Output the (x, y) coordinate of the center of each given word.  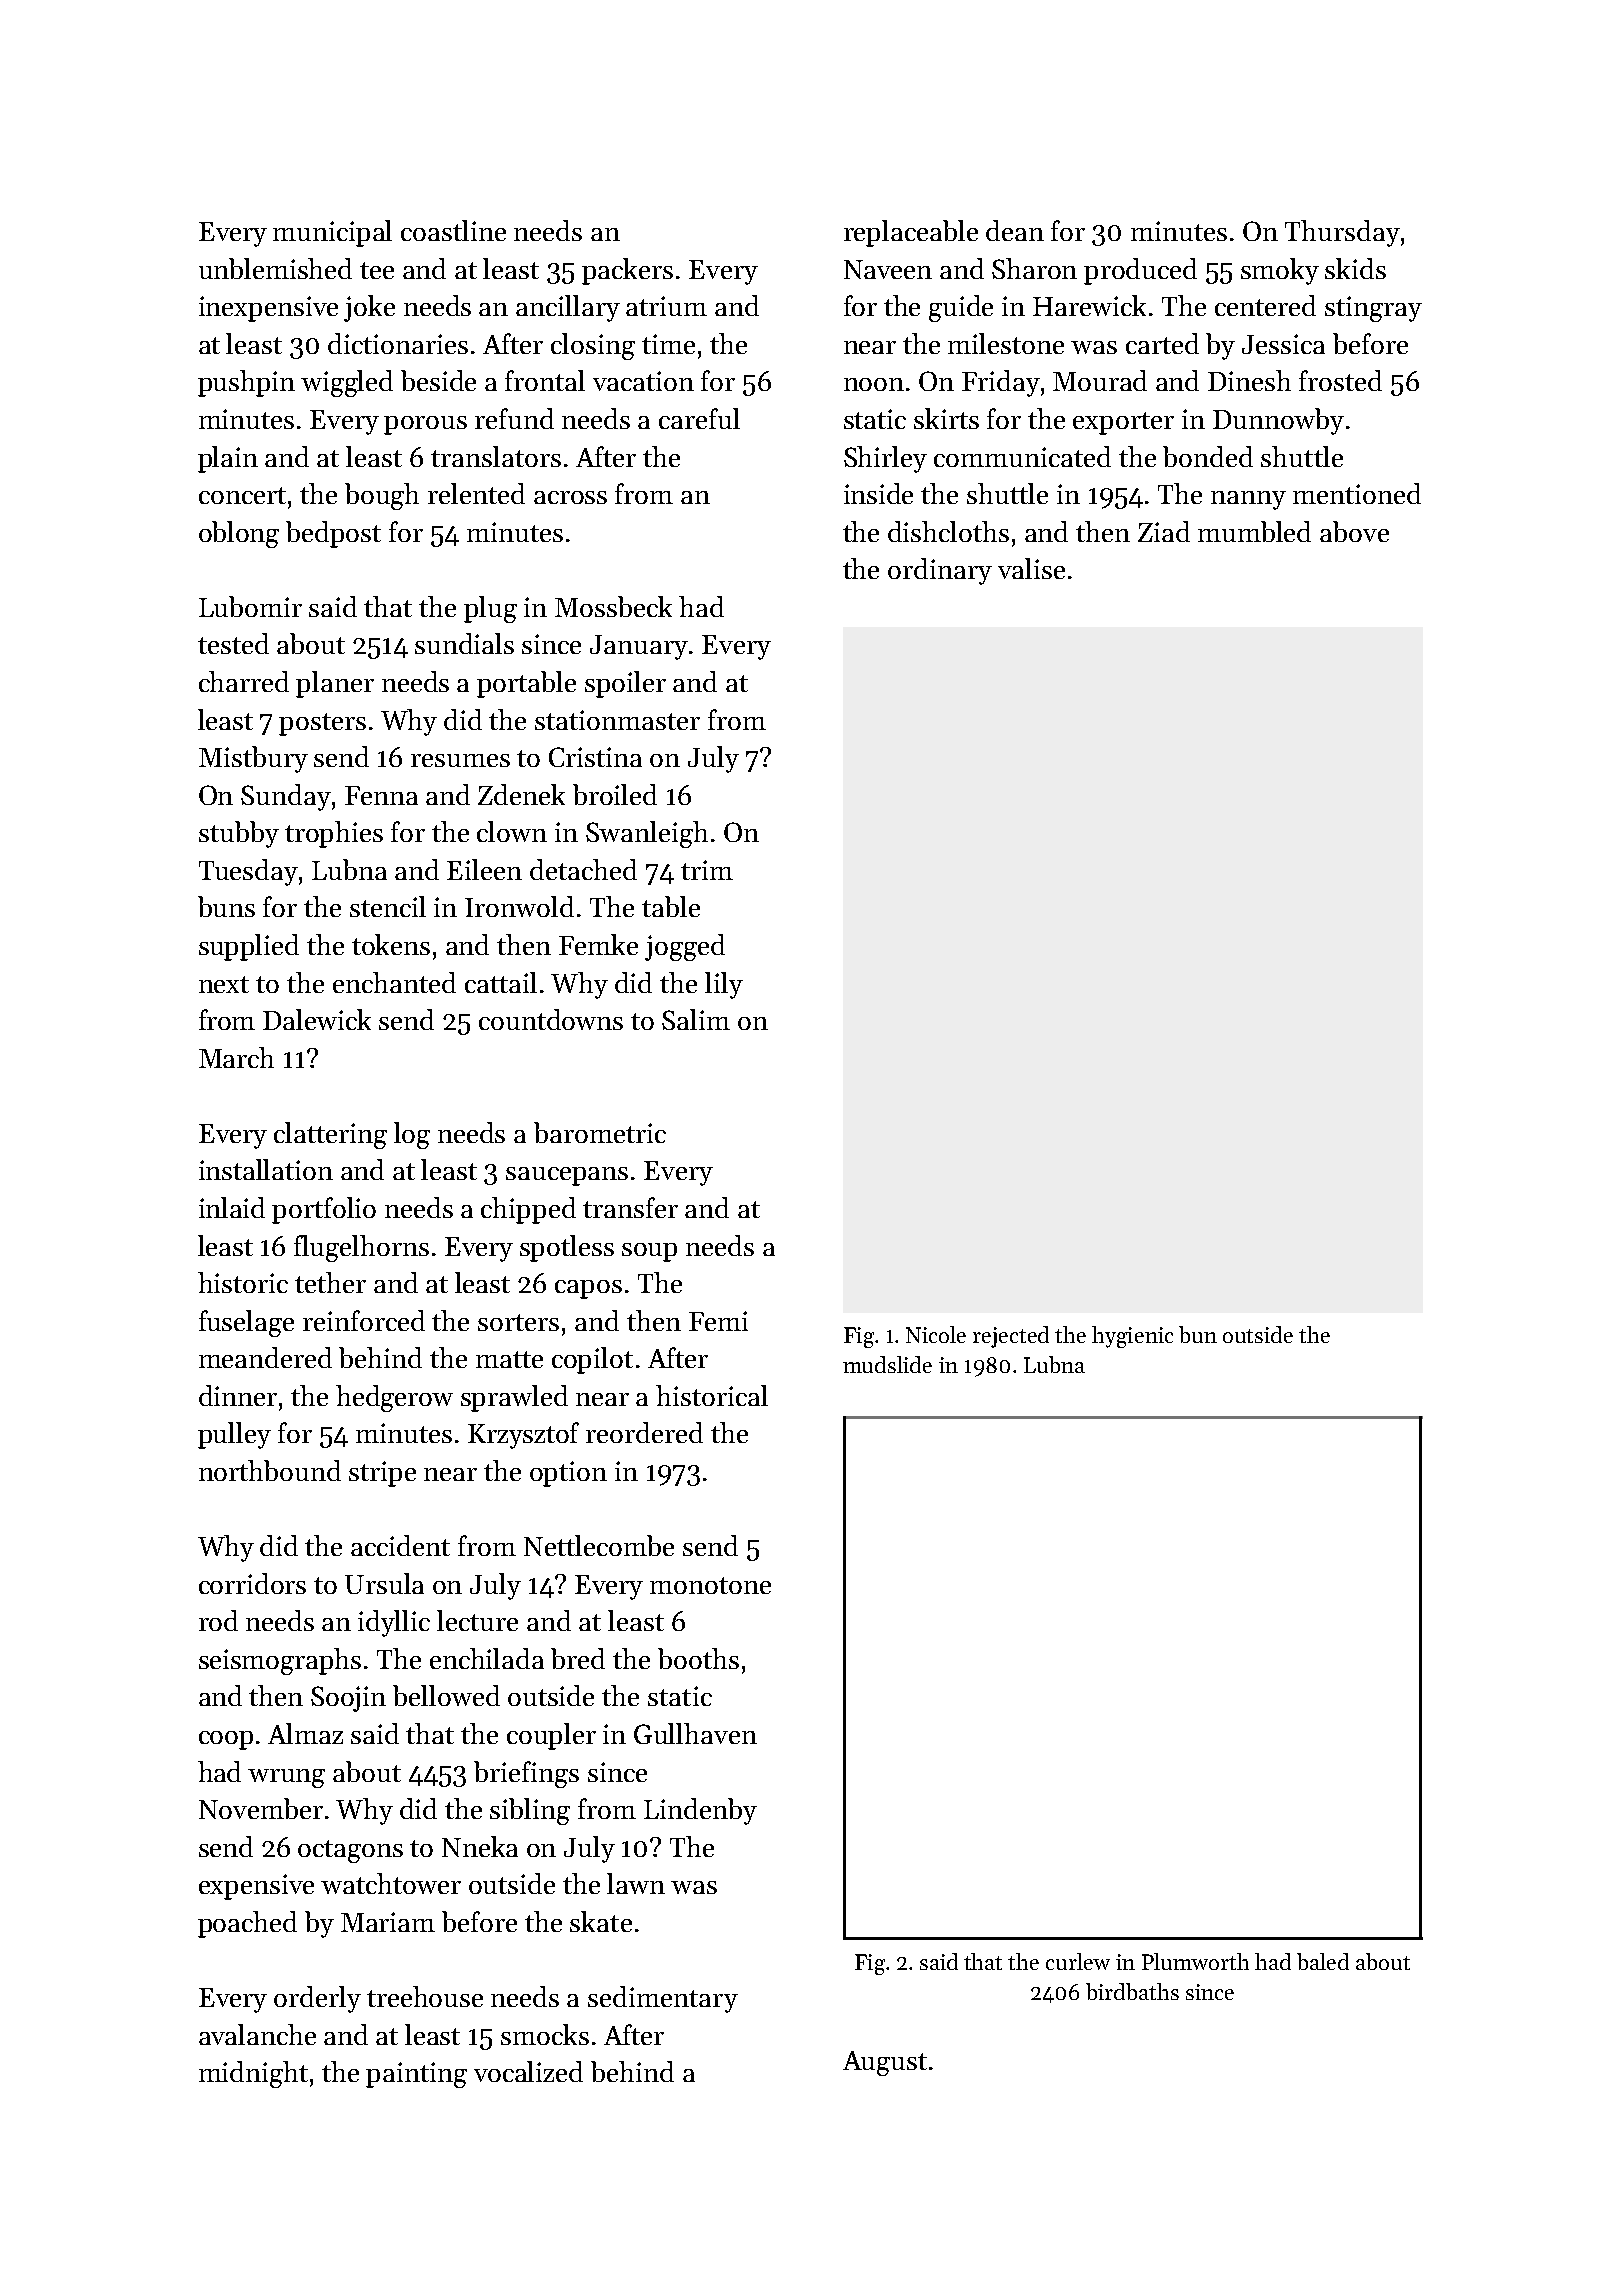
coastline (453, 230)
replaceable (911, 233)
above (1354, 531)
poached (247, 1924)
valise (1031, 568)
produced (1140, 271)
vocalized (528, 2071)
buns (226, 906)
